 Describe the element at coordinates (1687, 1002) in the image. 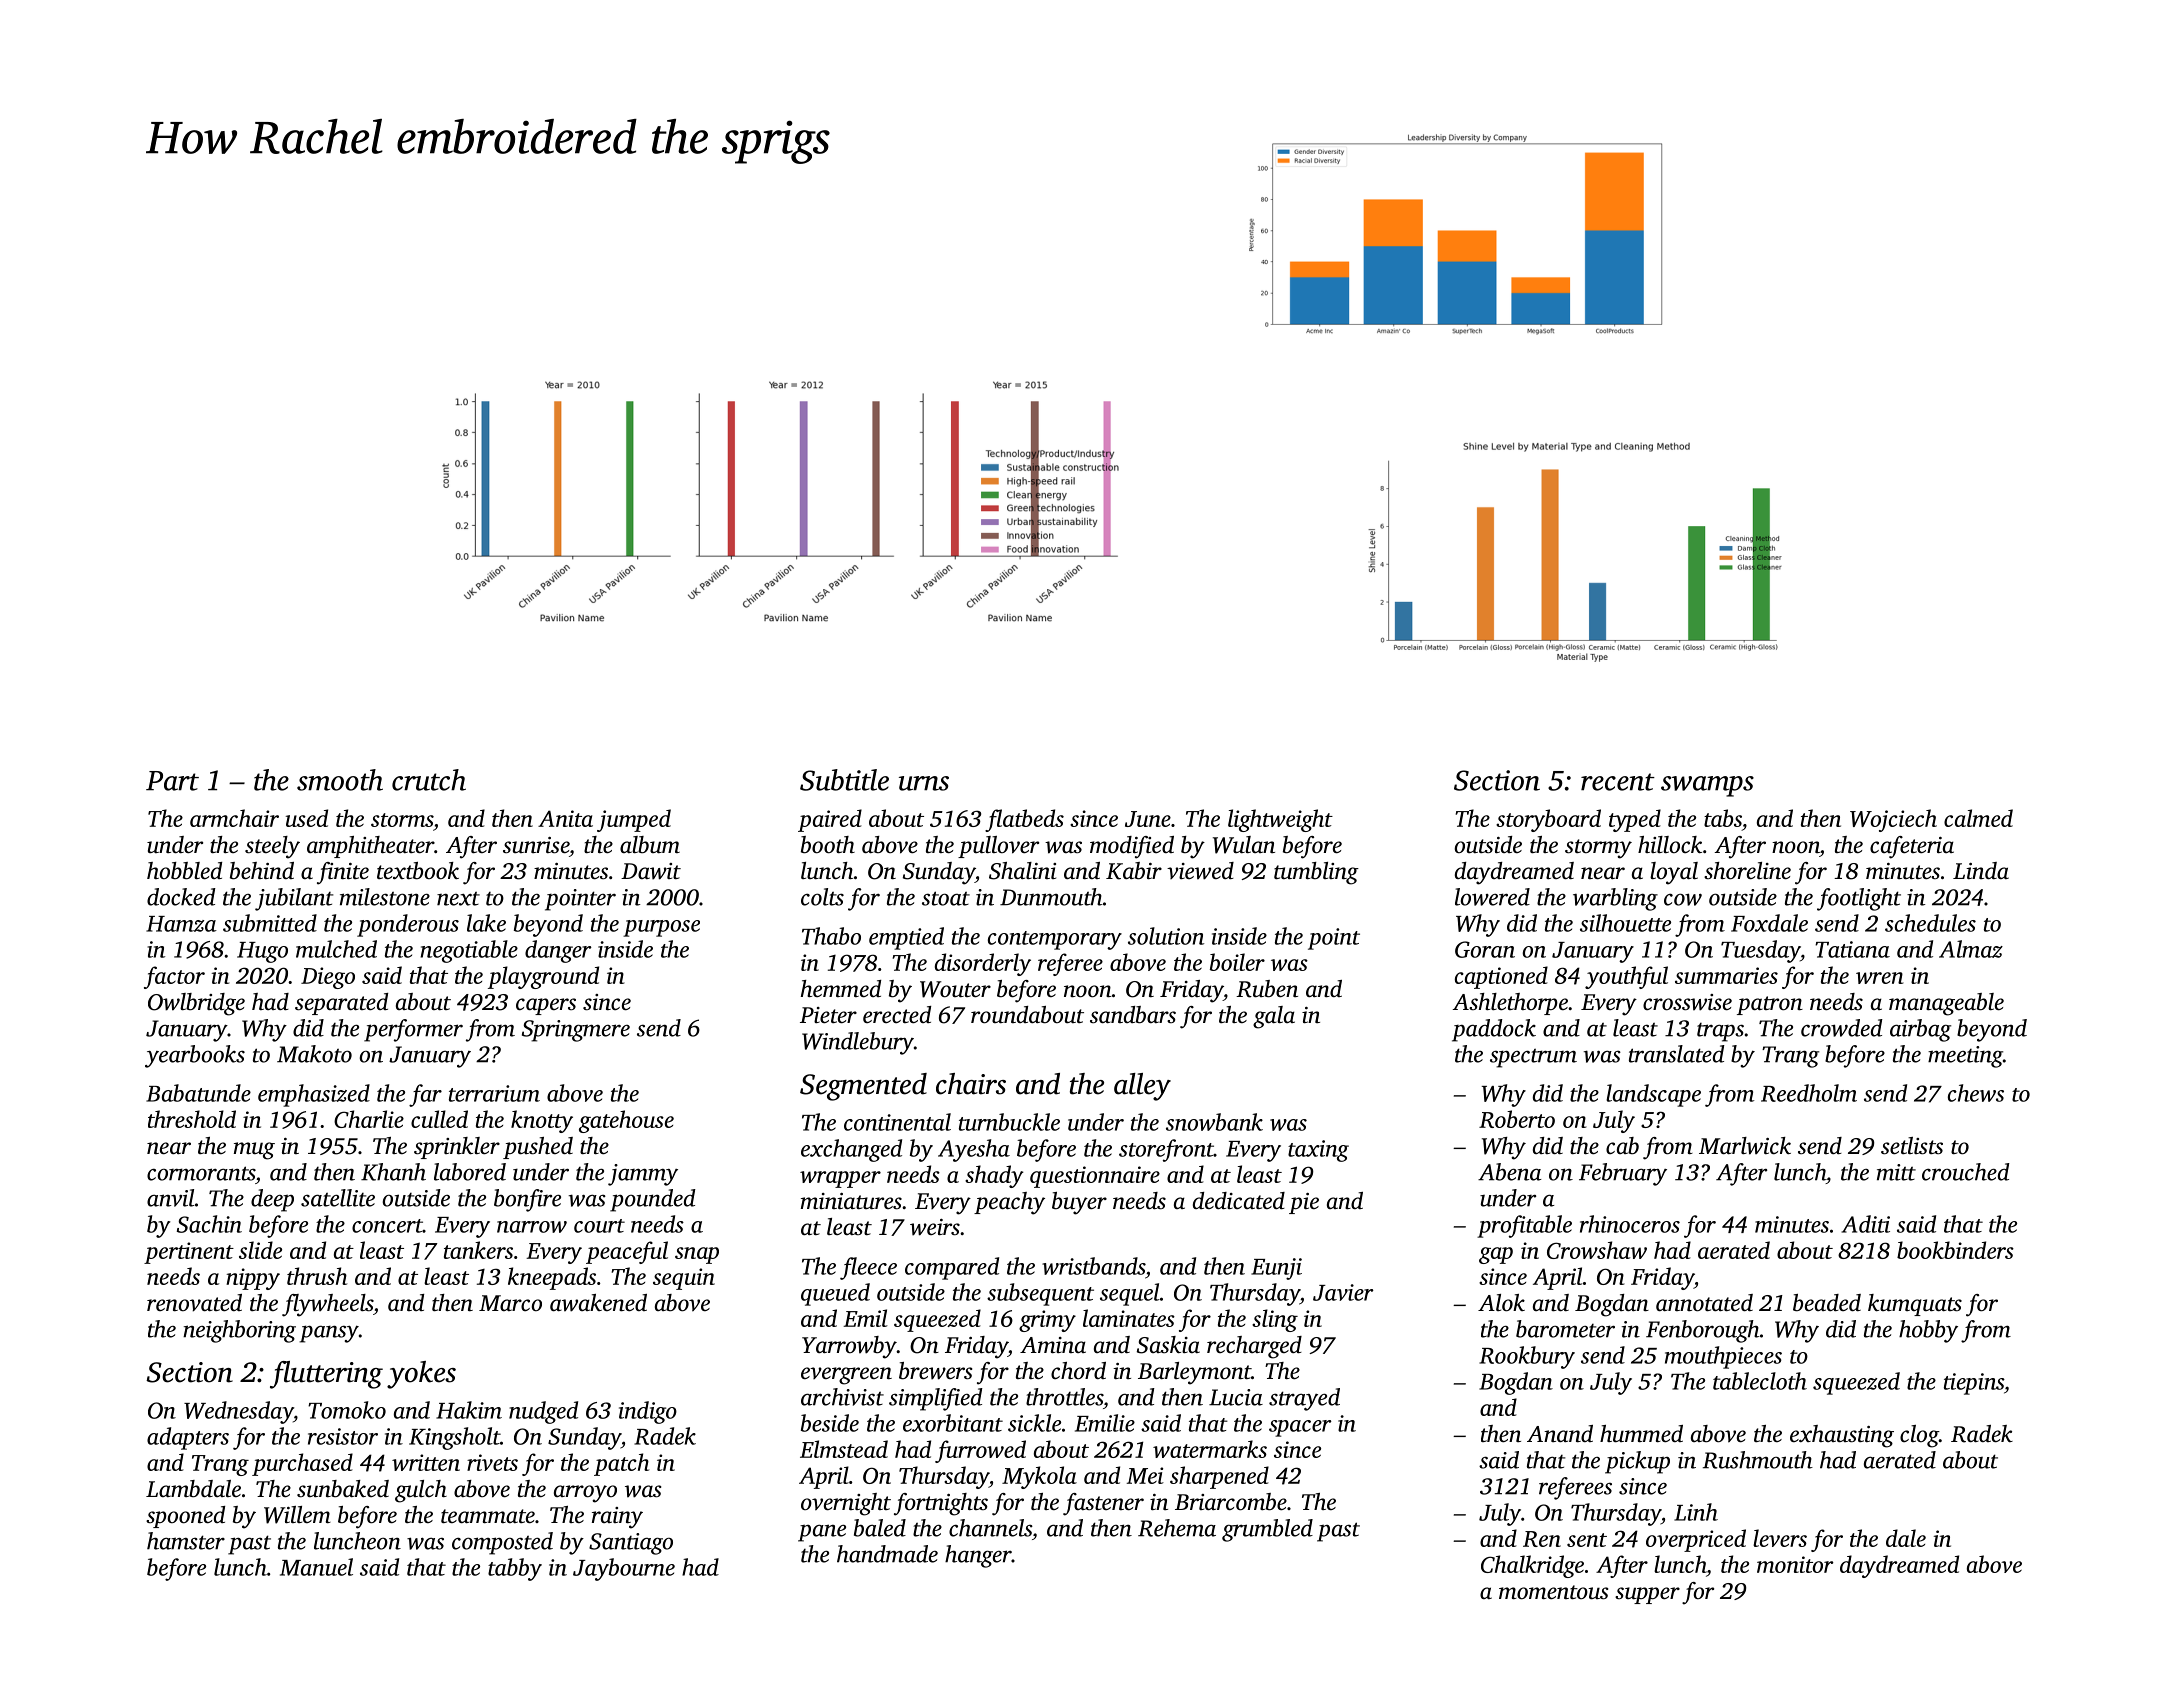

I see `crosswise` at that location.
